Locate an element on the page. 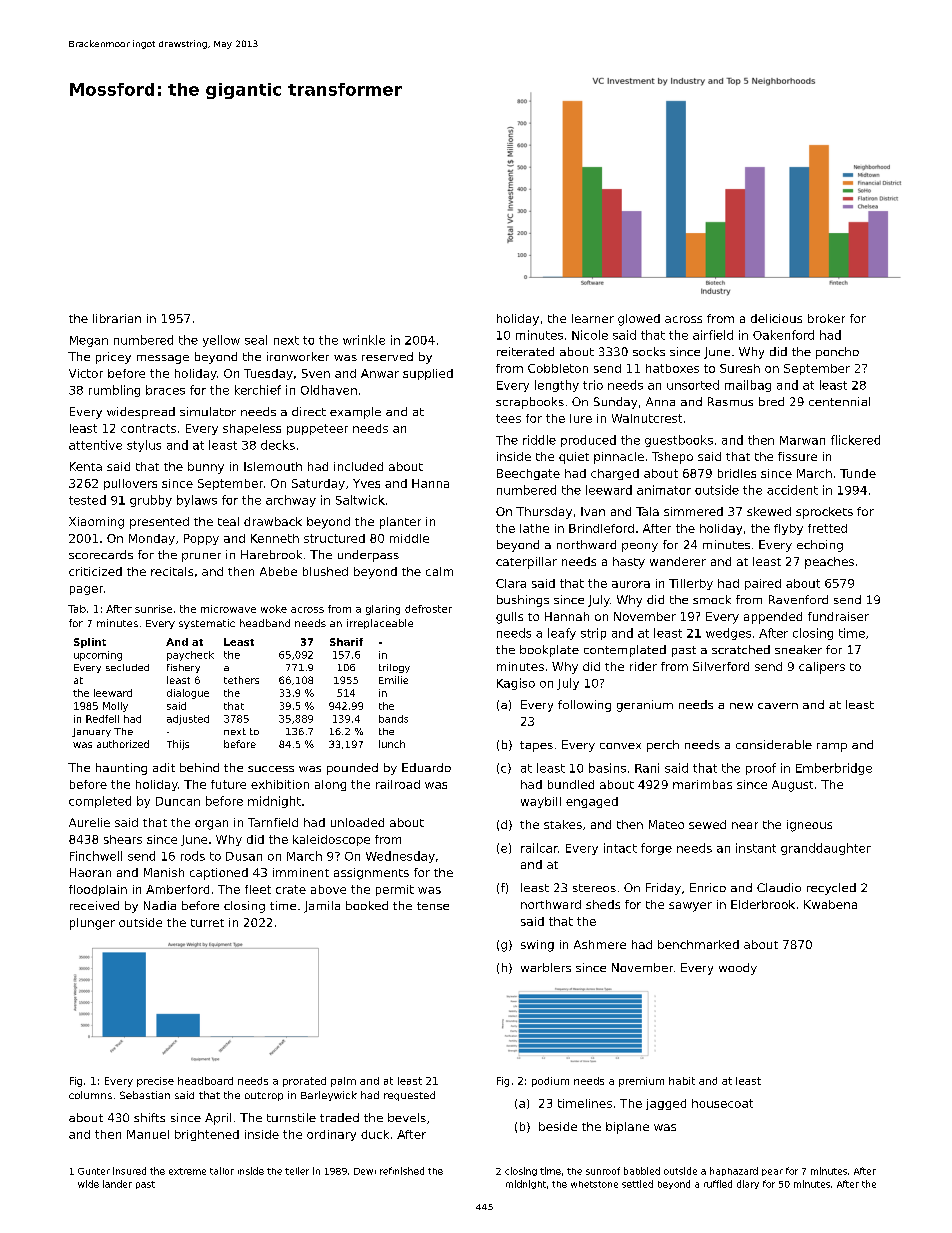 This document has width=952, height=1233. simulator is located at coordinates (208, 411).
